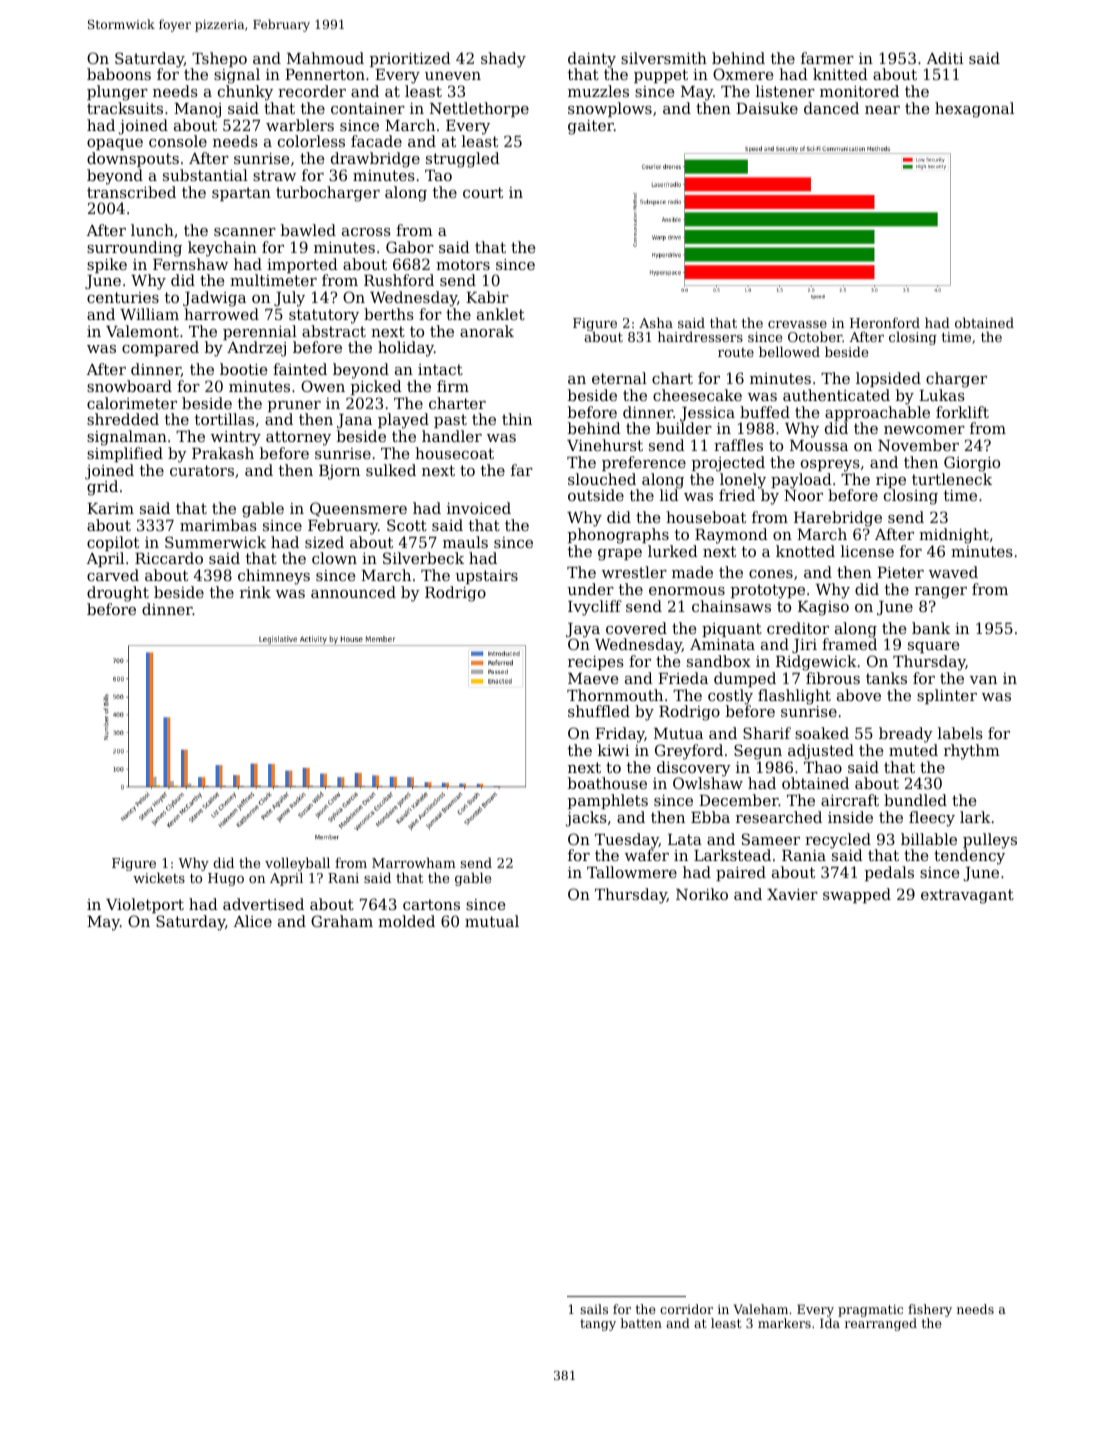 The width and height of the screenshot is (1106, 1432). What do you see at coordinates (594, 1309) in the screenshot?
I see `sails` at bounding box center [594, 1309].
